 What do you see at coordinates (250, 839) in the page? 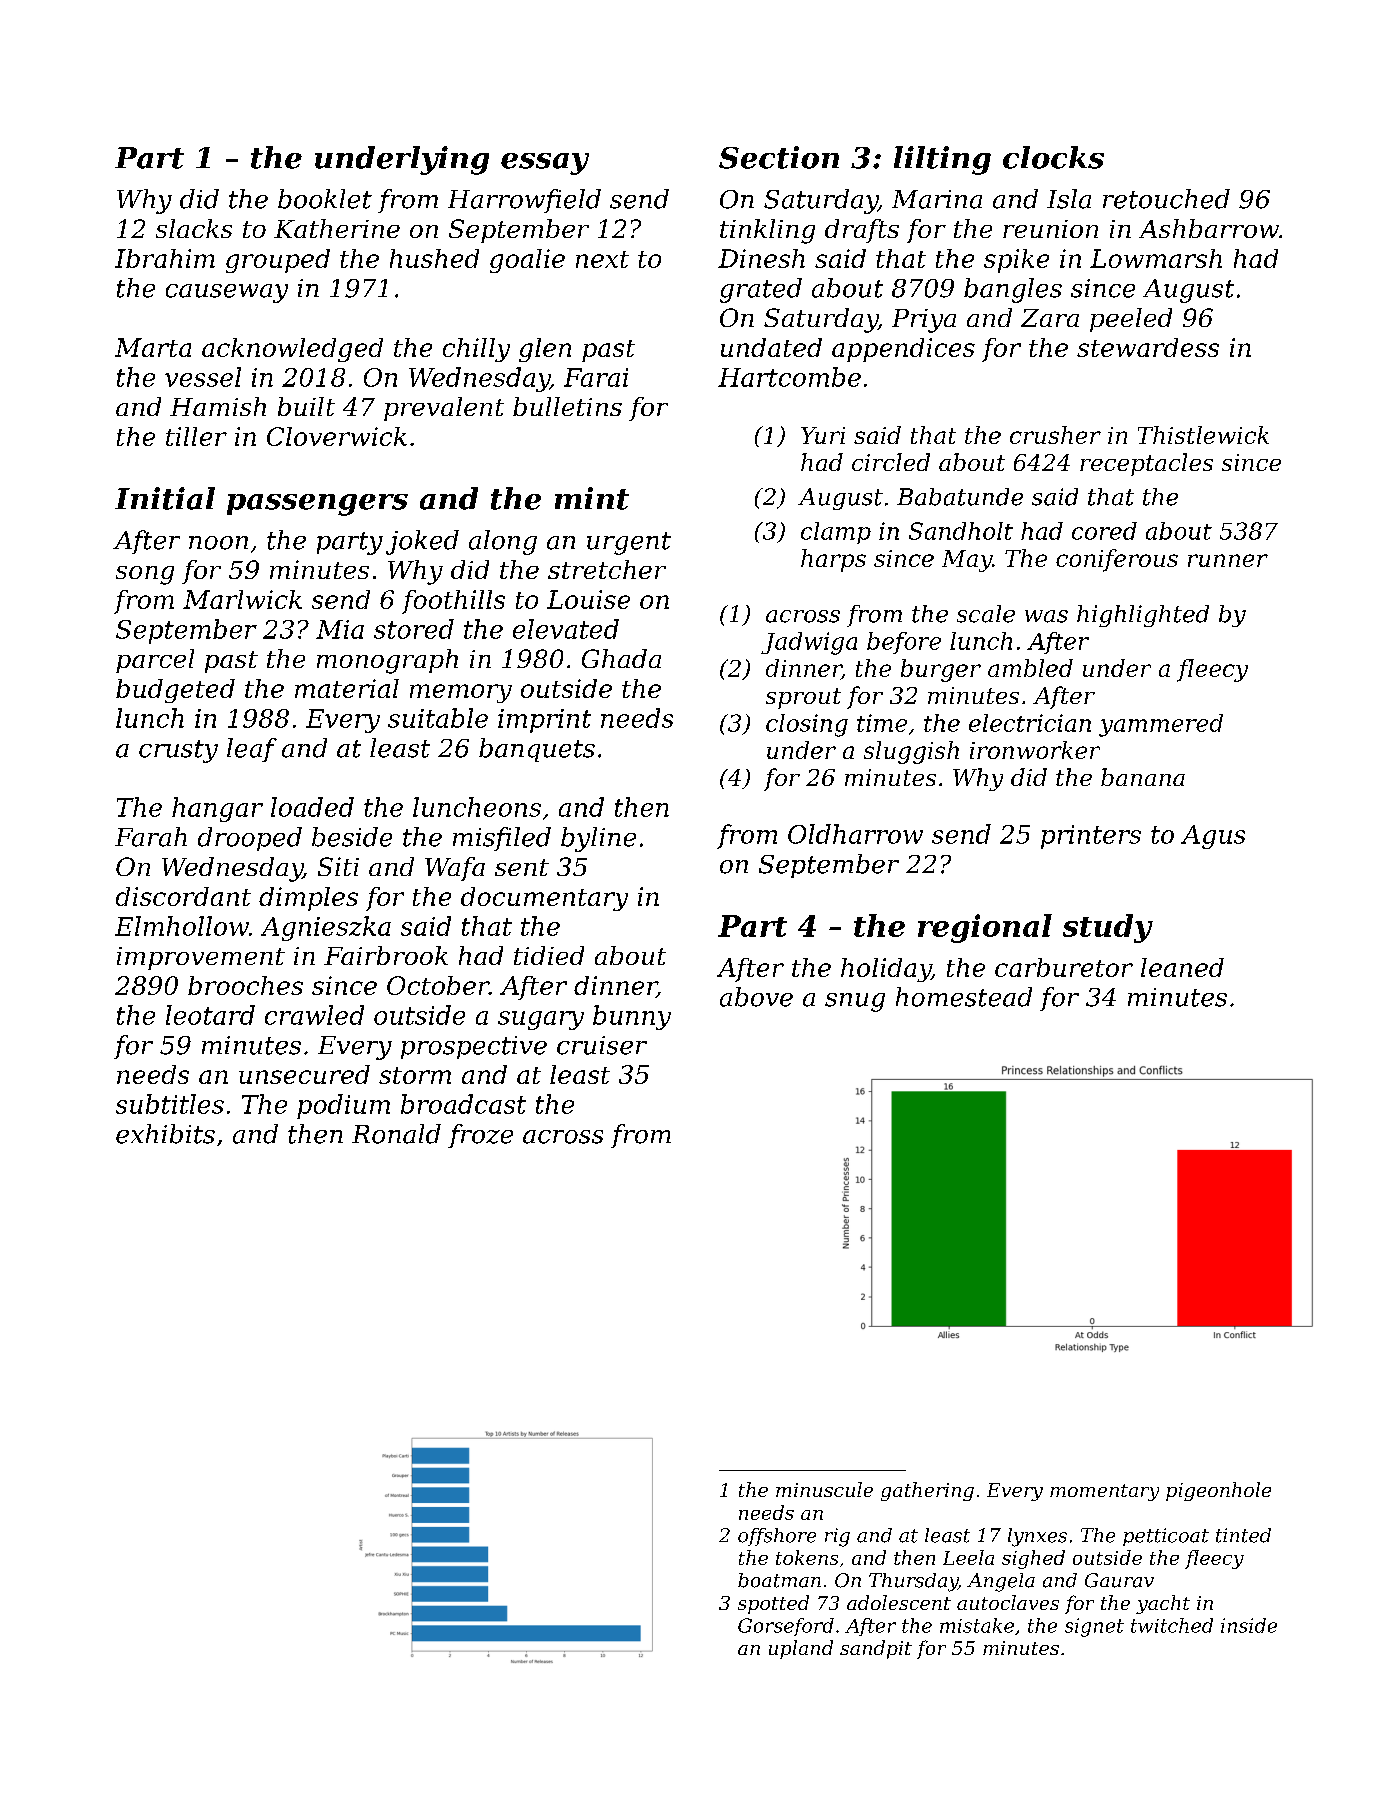
I see `drooped` at bounding box center [250, 839].
